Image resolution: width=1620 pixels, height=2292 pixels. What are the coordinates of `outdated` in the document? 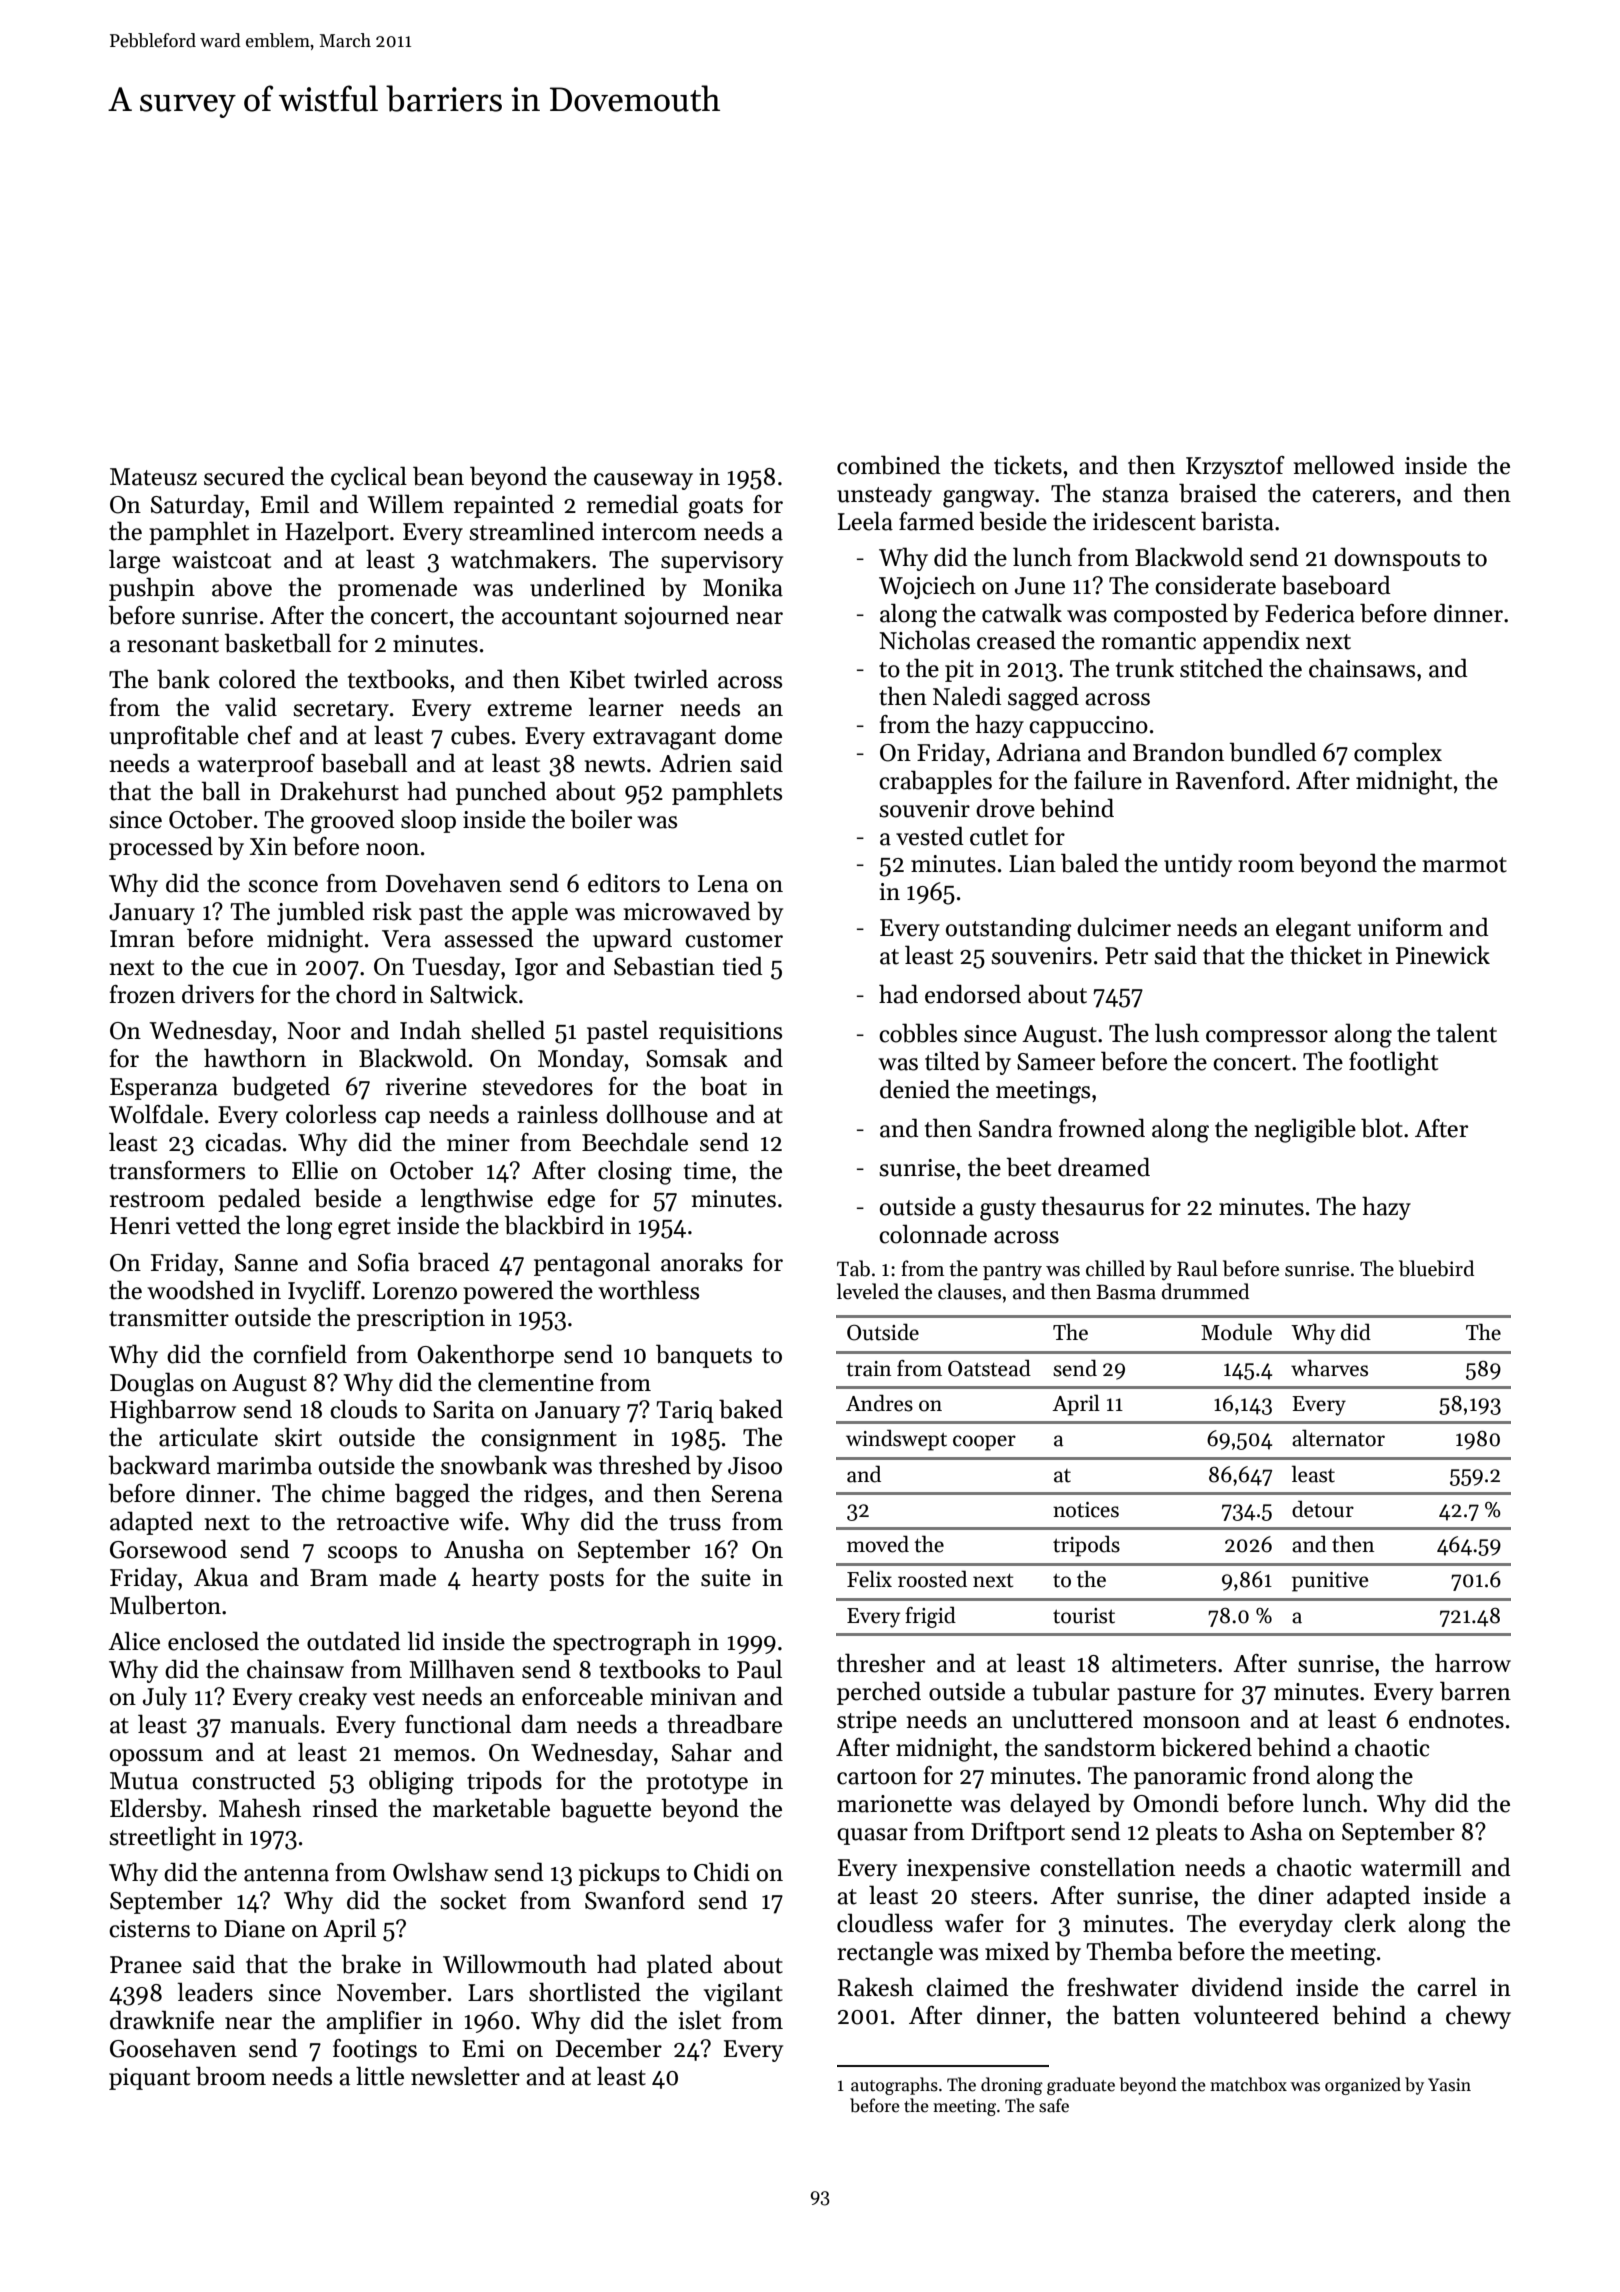 It's located at (354, 1641).
